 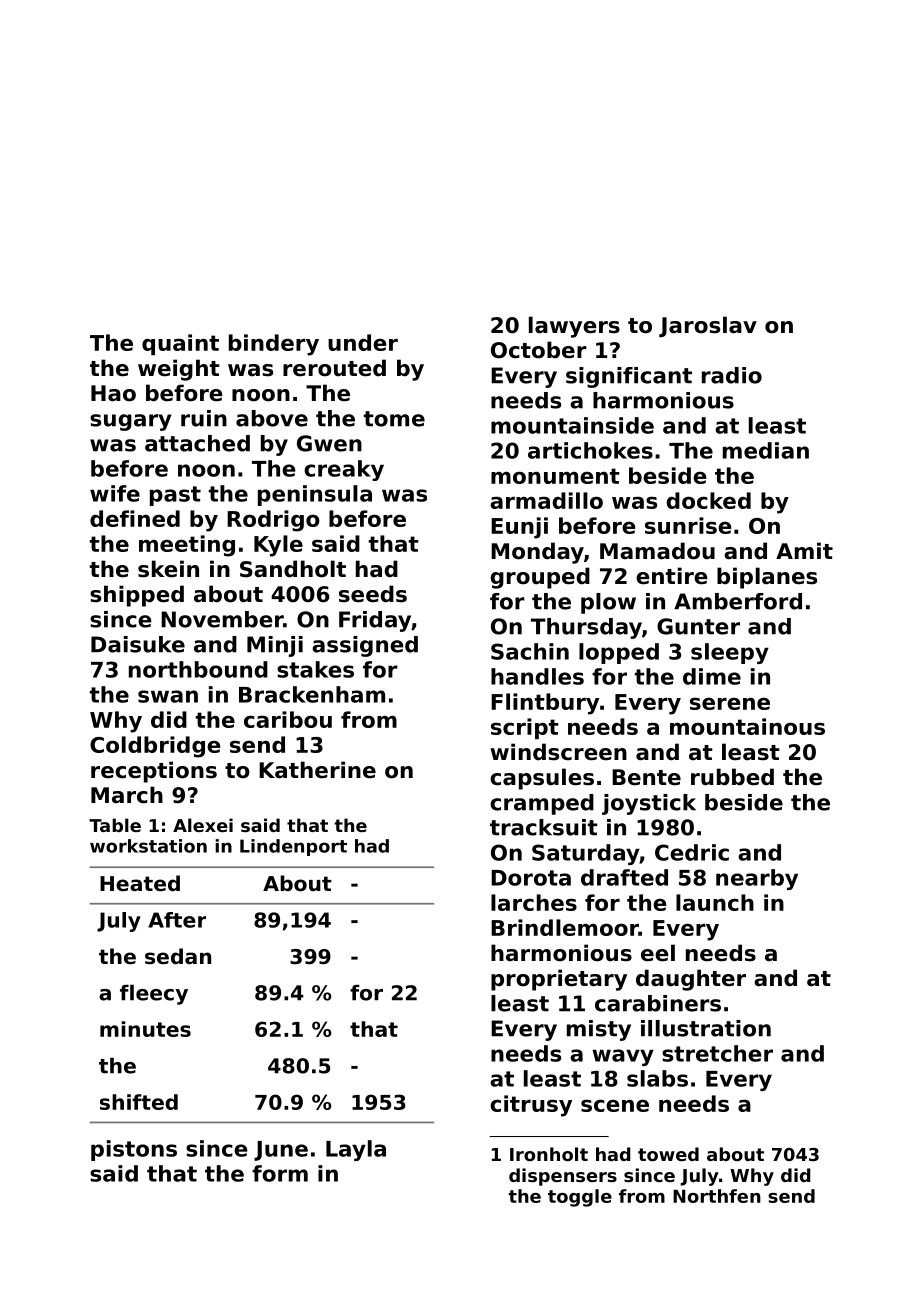 What do you see at coordinates (155, 747) in the screenshot?
I see `Coldbridge` at bounding box center [155, 747].
